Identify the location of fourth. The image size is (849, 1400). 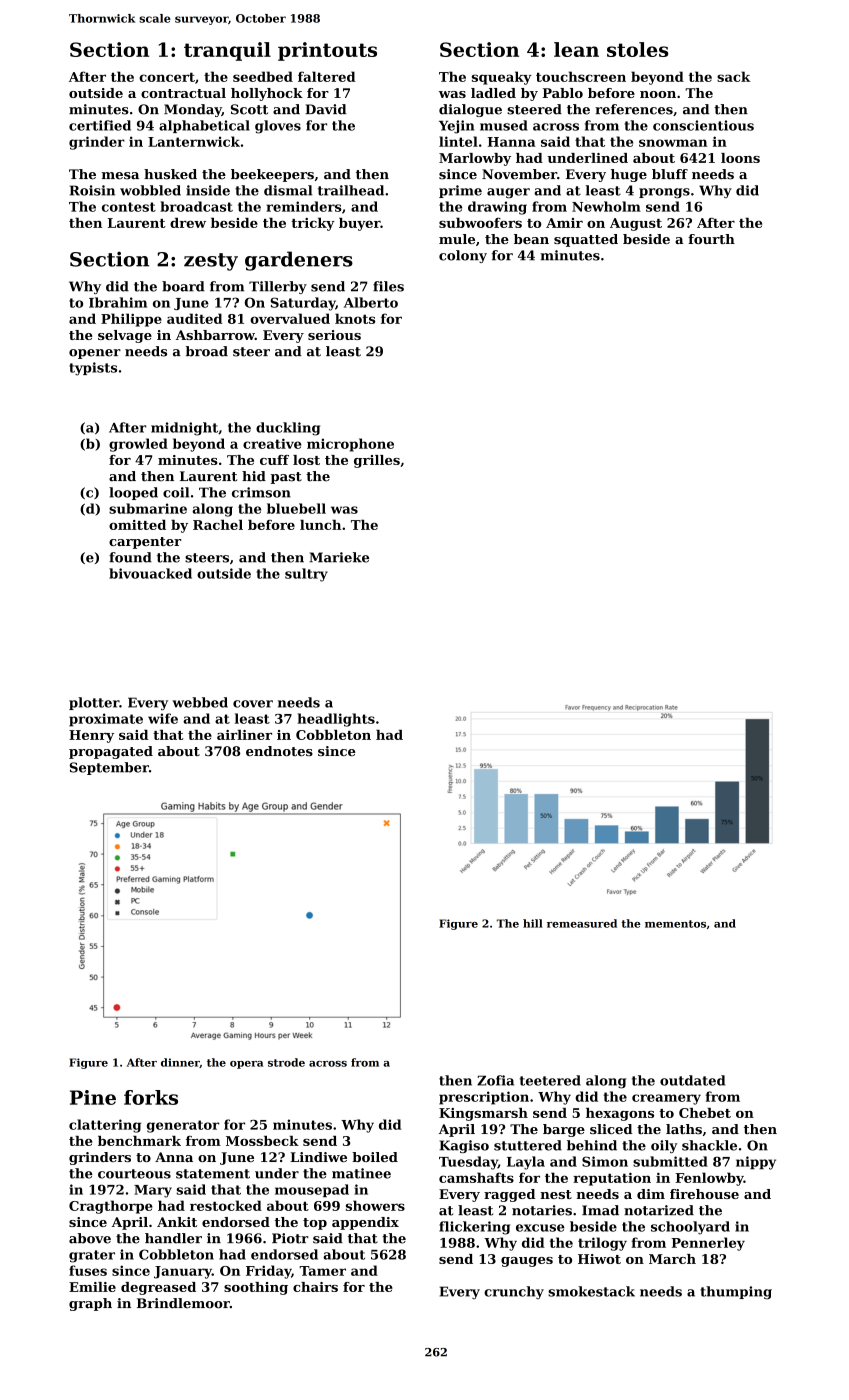
(711, 239).
